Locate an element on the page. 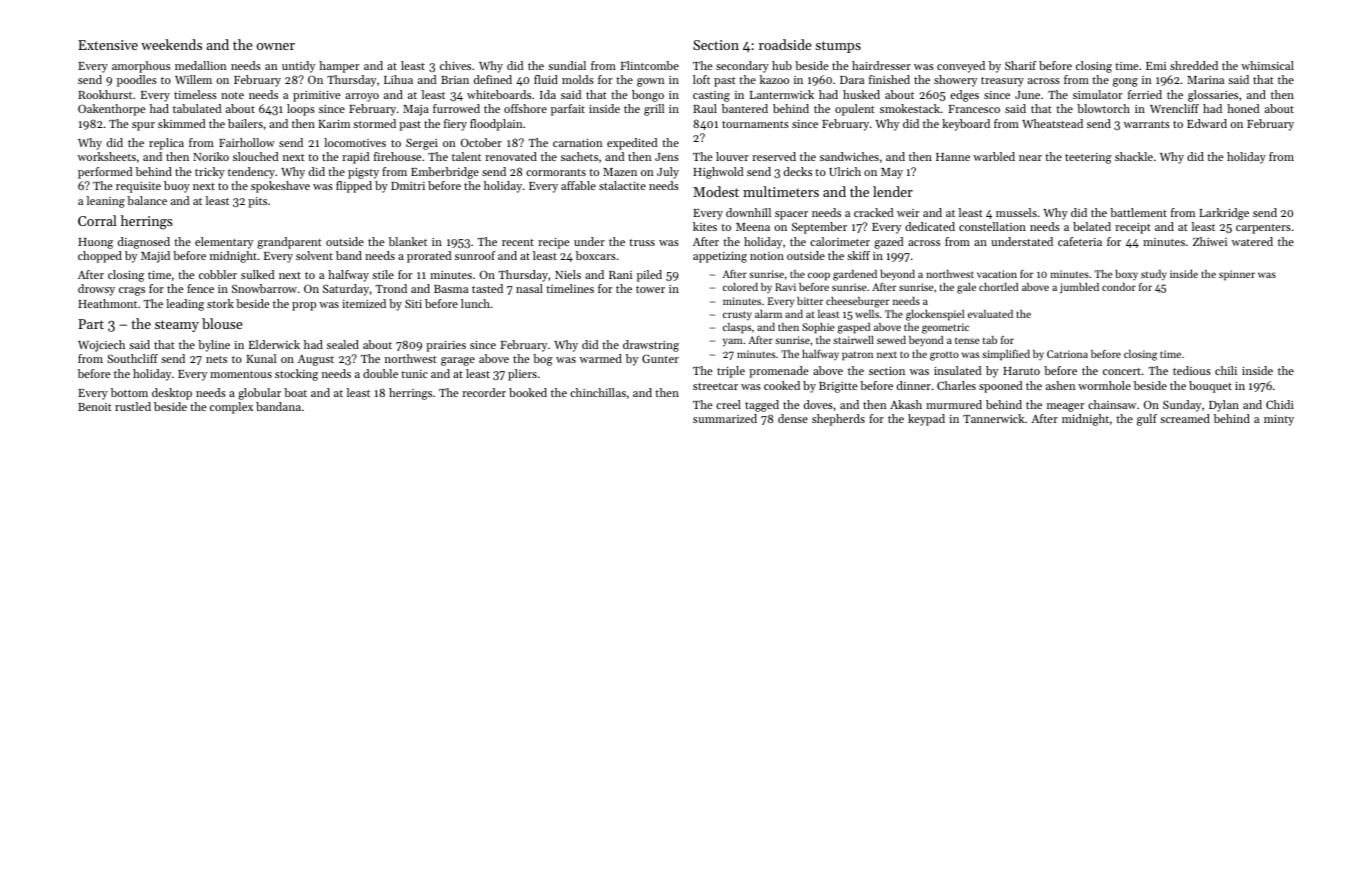 The image size is (1372, 887). medallion is located at coordinates (200, 65).
